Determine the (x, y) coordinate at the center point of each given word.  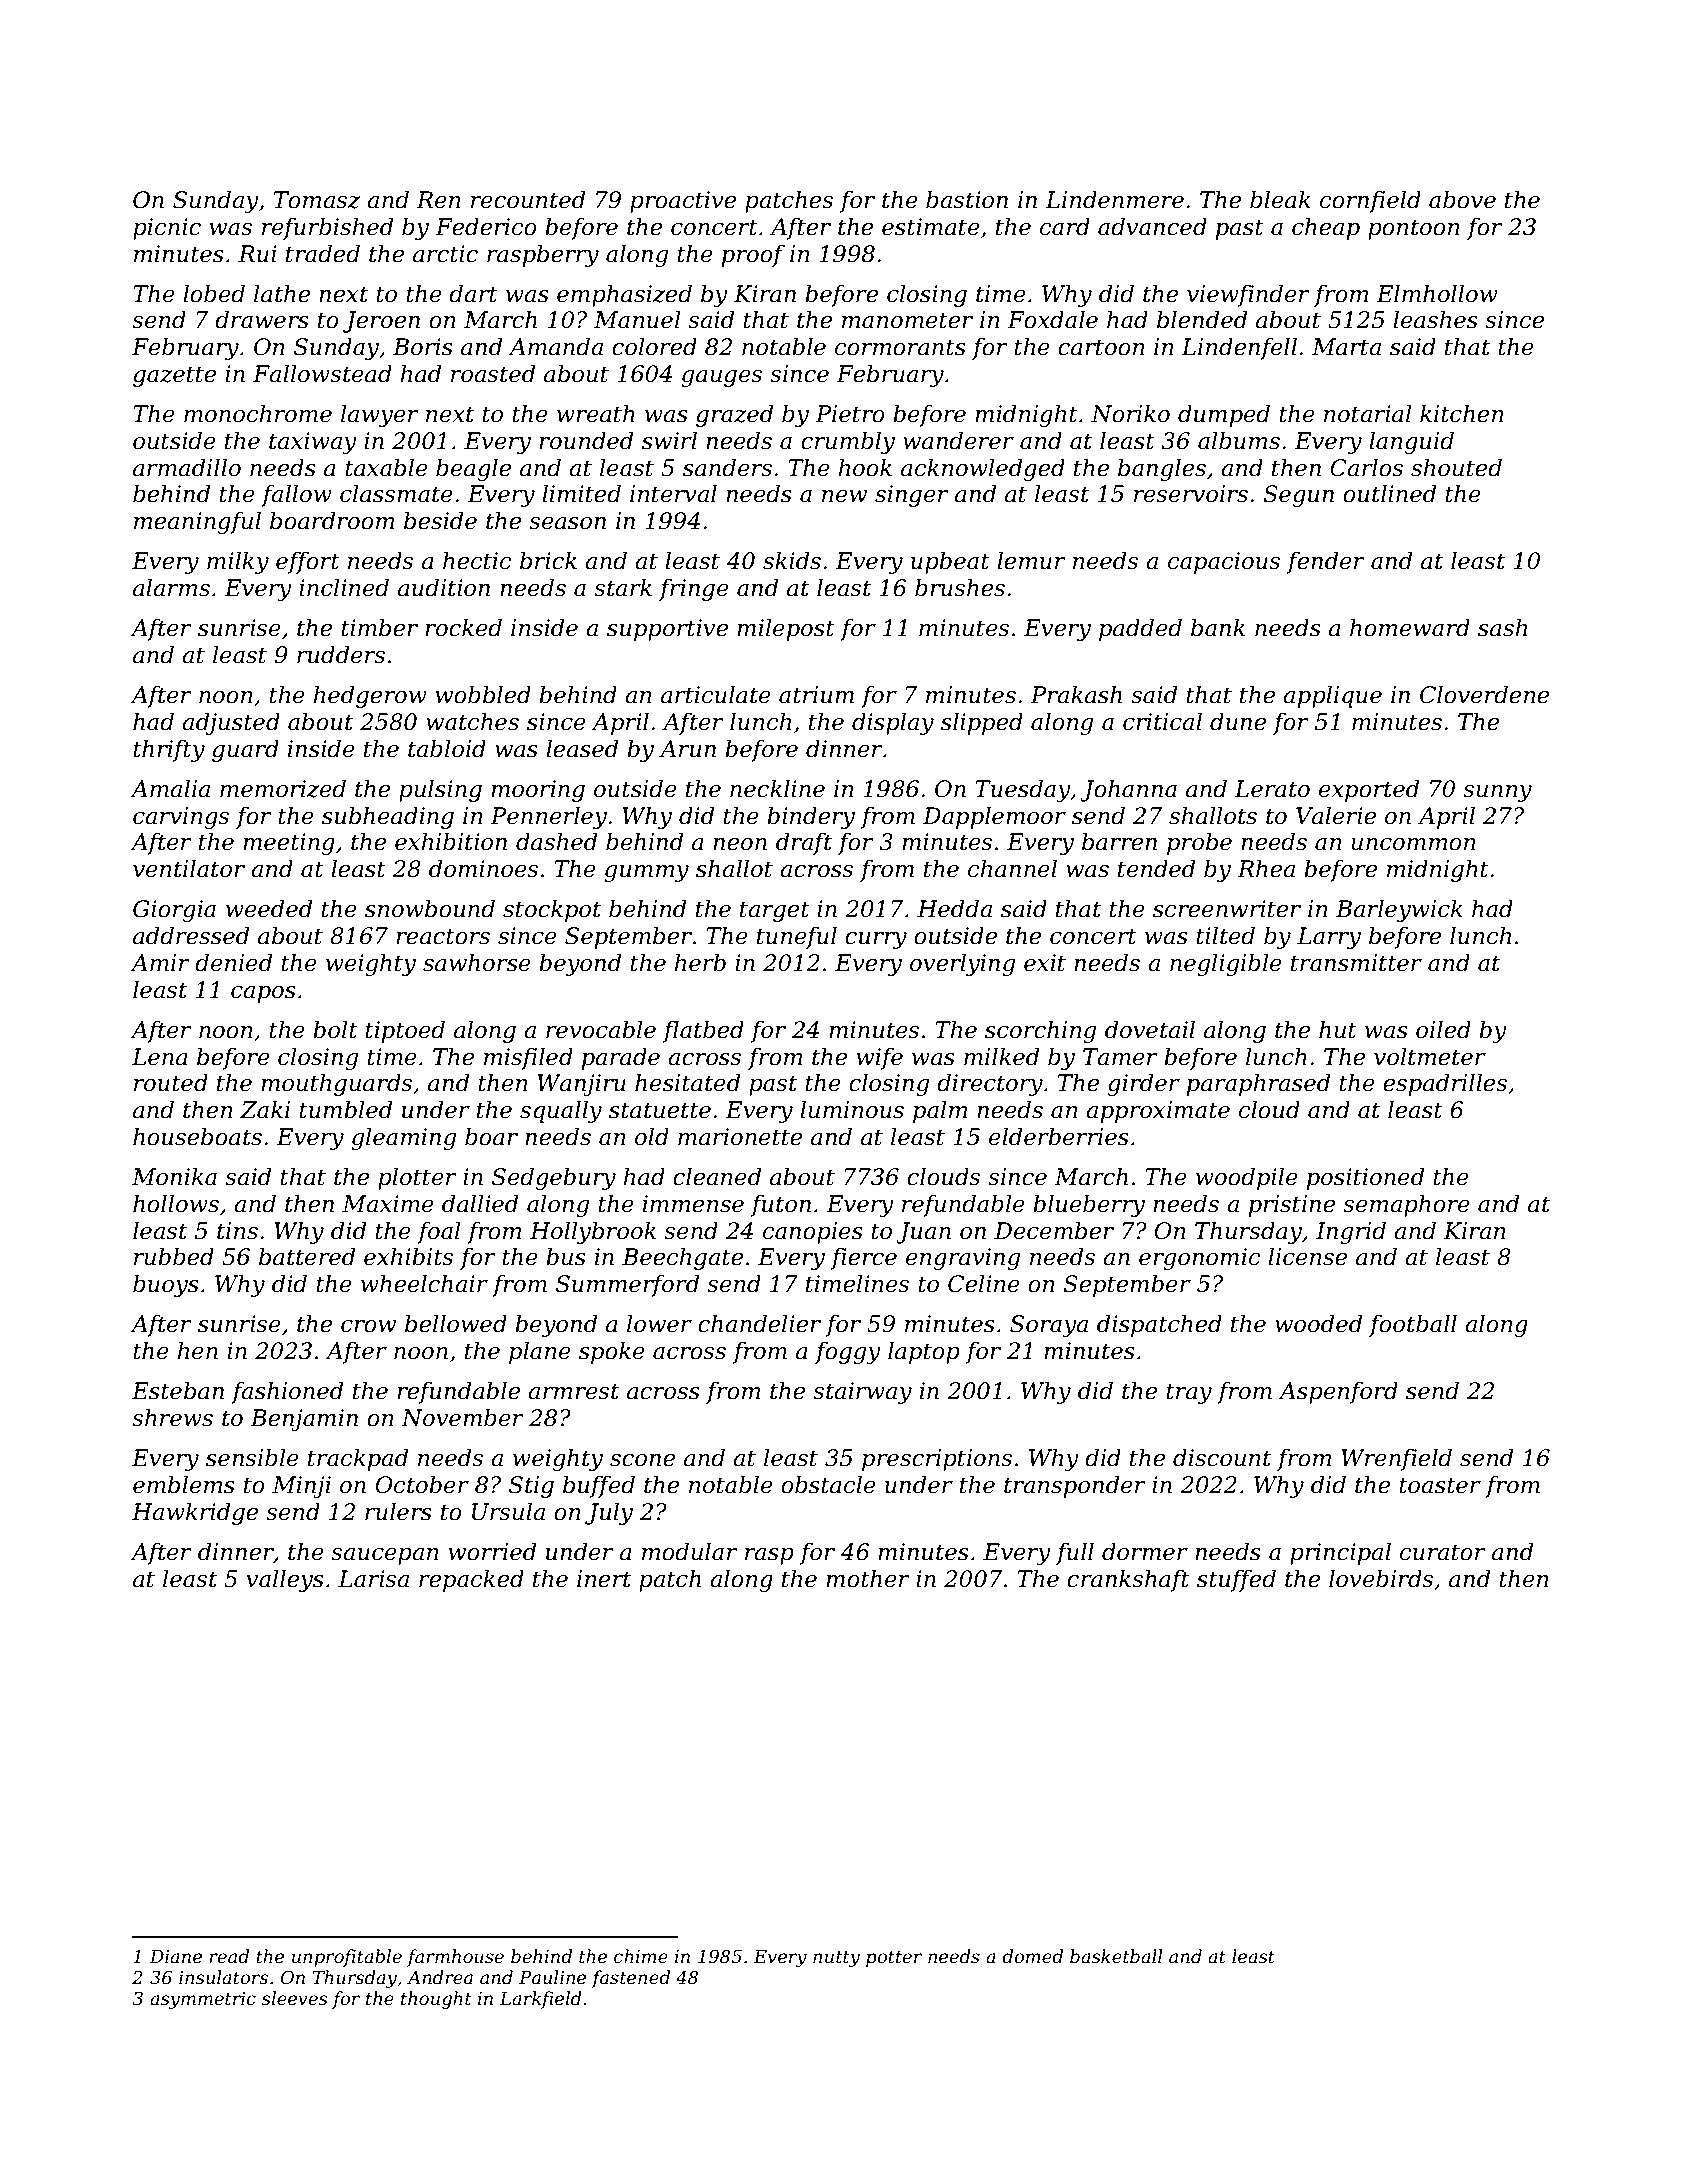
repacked (471, 1580)
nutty (836, 1959)
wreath (596, 413)
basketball (1116, 1956)
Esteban (178, 1390)
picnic (167, 229)
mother (868, 1578)
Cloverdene (1484, 694)
